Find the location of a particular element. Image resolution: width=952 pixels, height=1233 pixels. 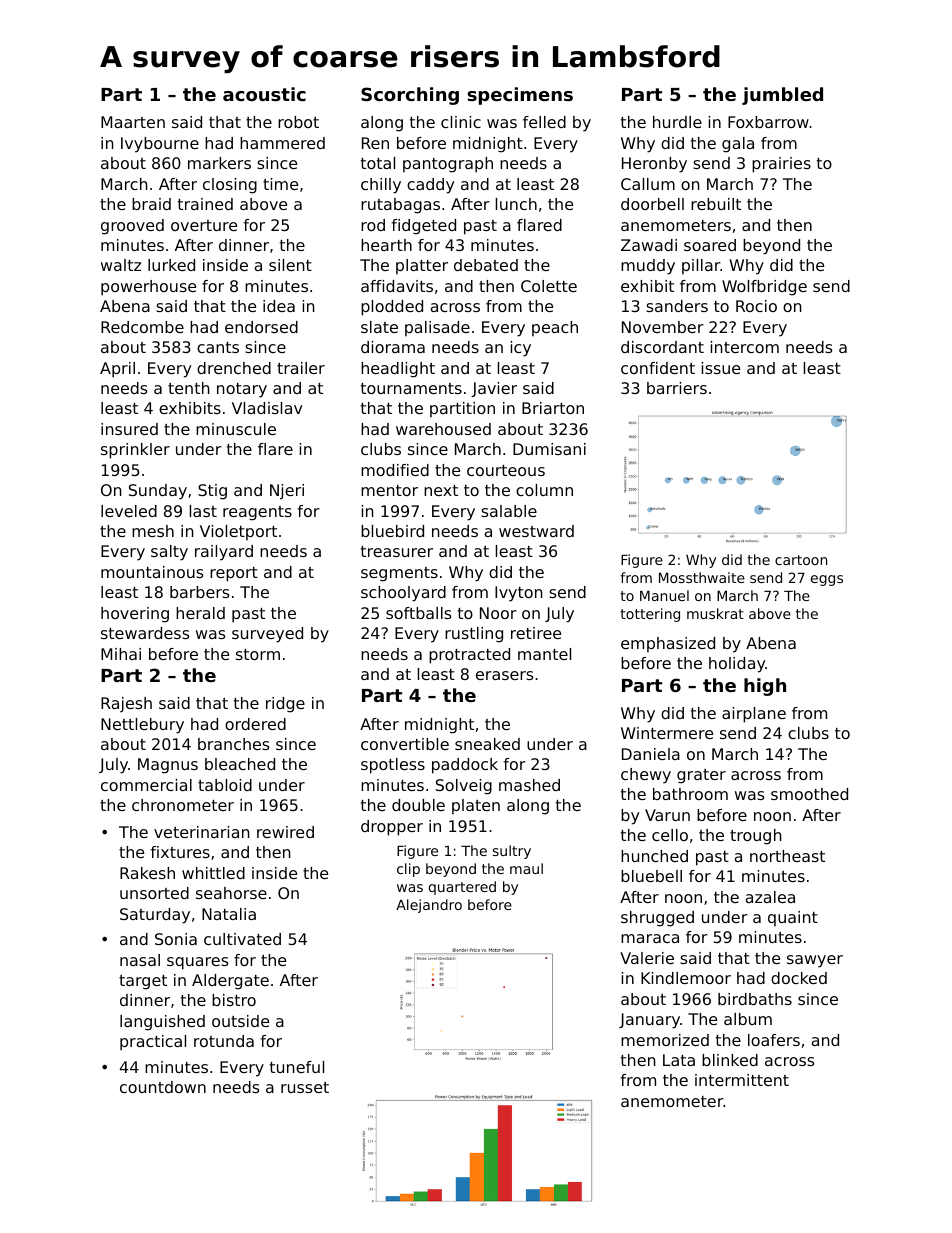

erasers is located at coordinates (504, 675).
